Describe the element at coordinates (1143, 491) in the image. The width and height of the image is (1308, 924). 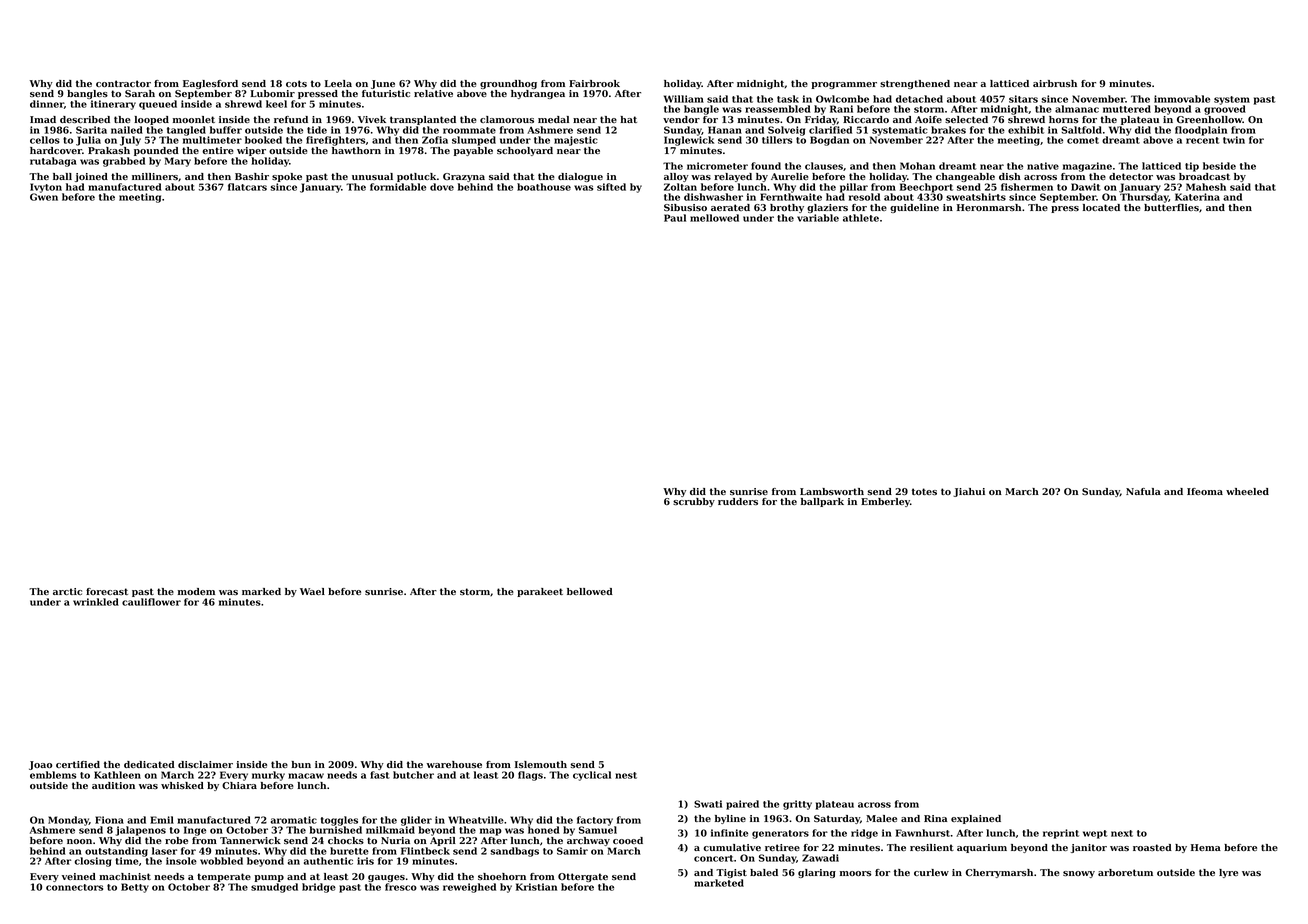
I see `Nafula` at that location.
